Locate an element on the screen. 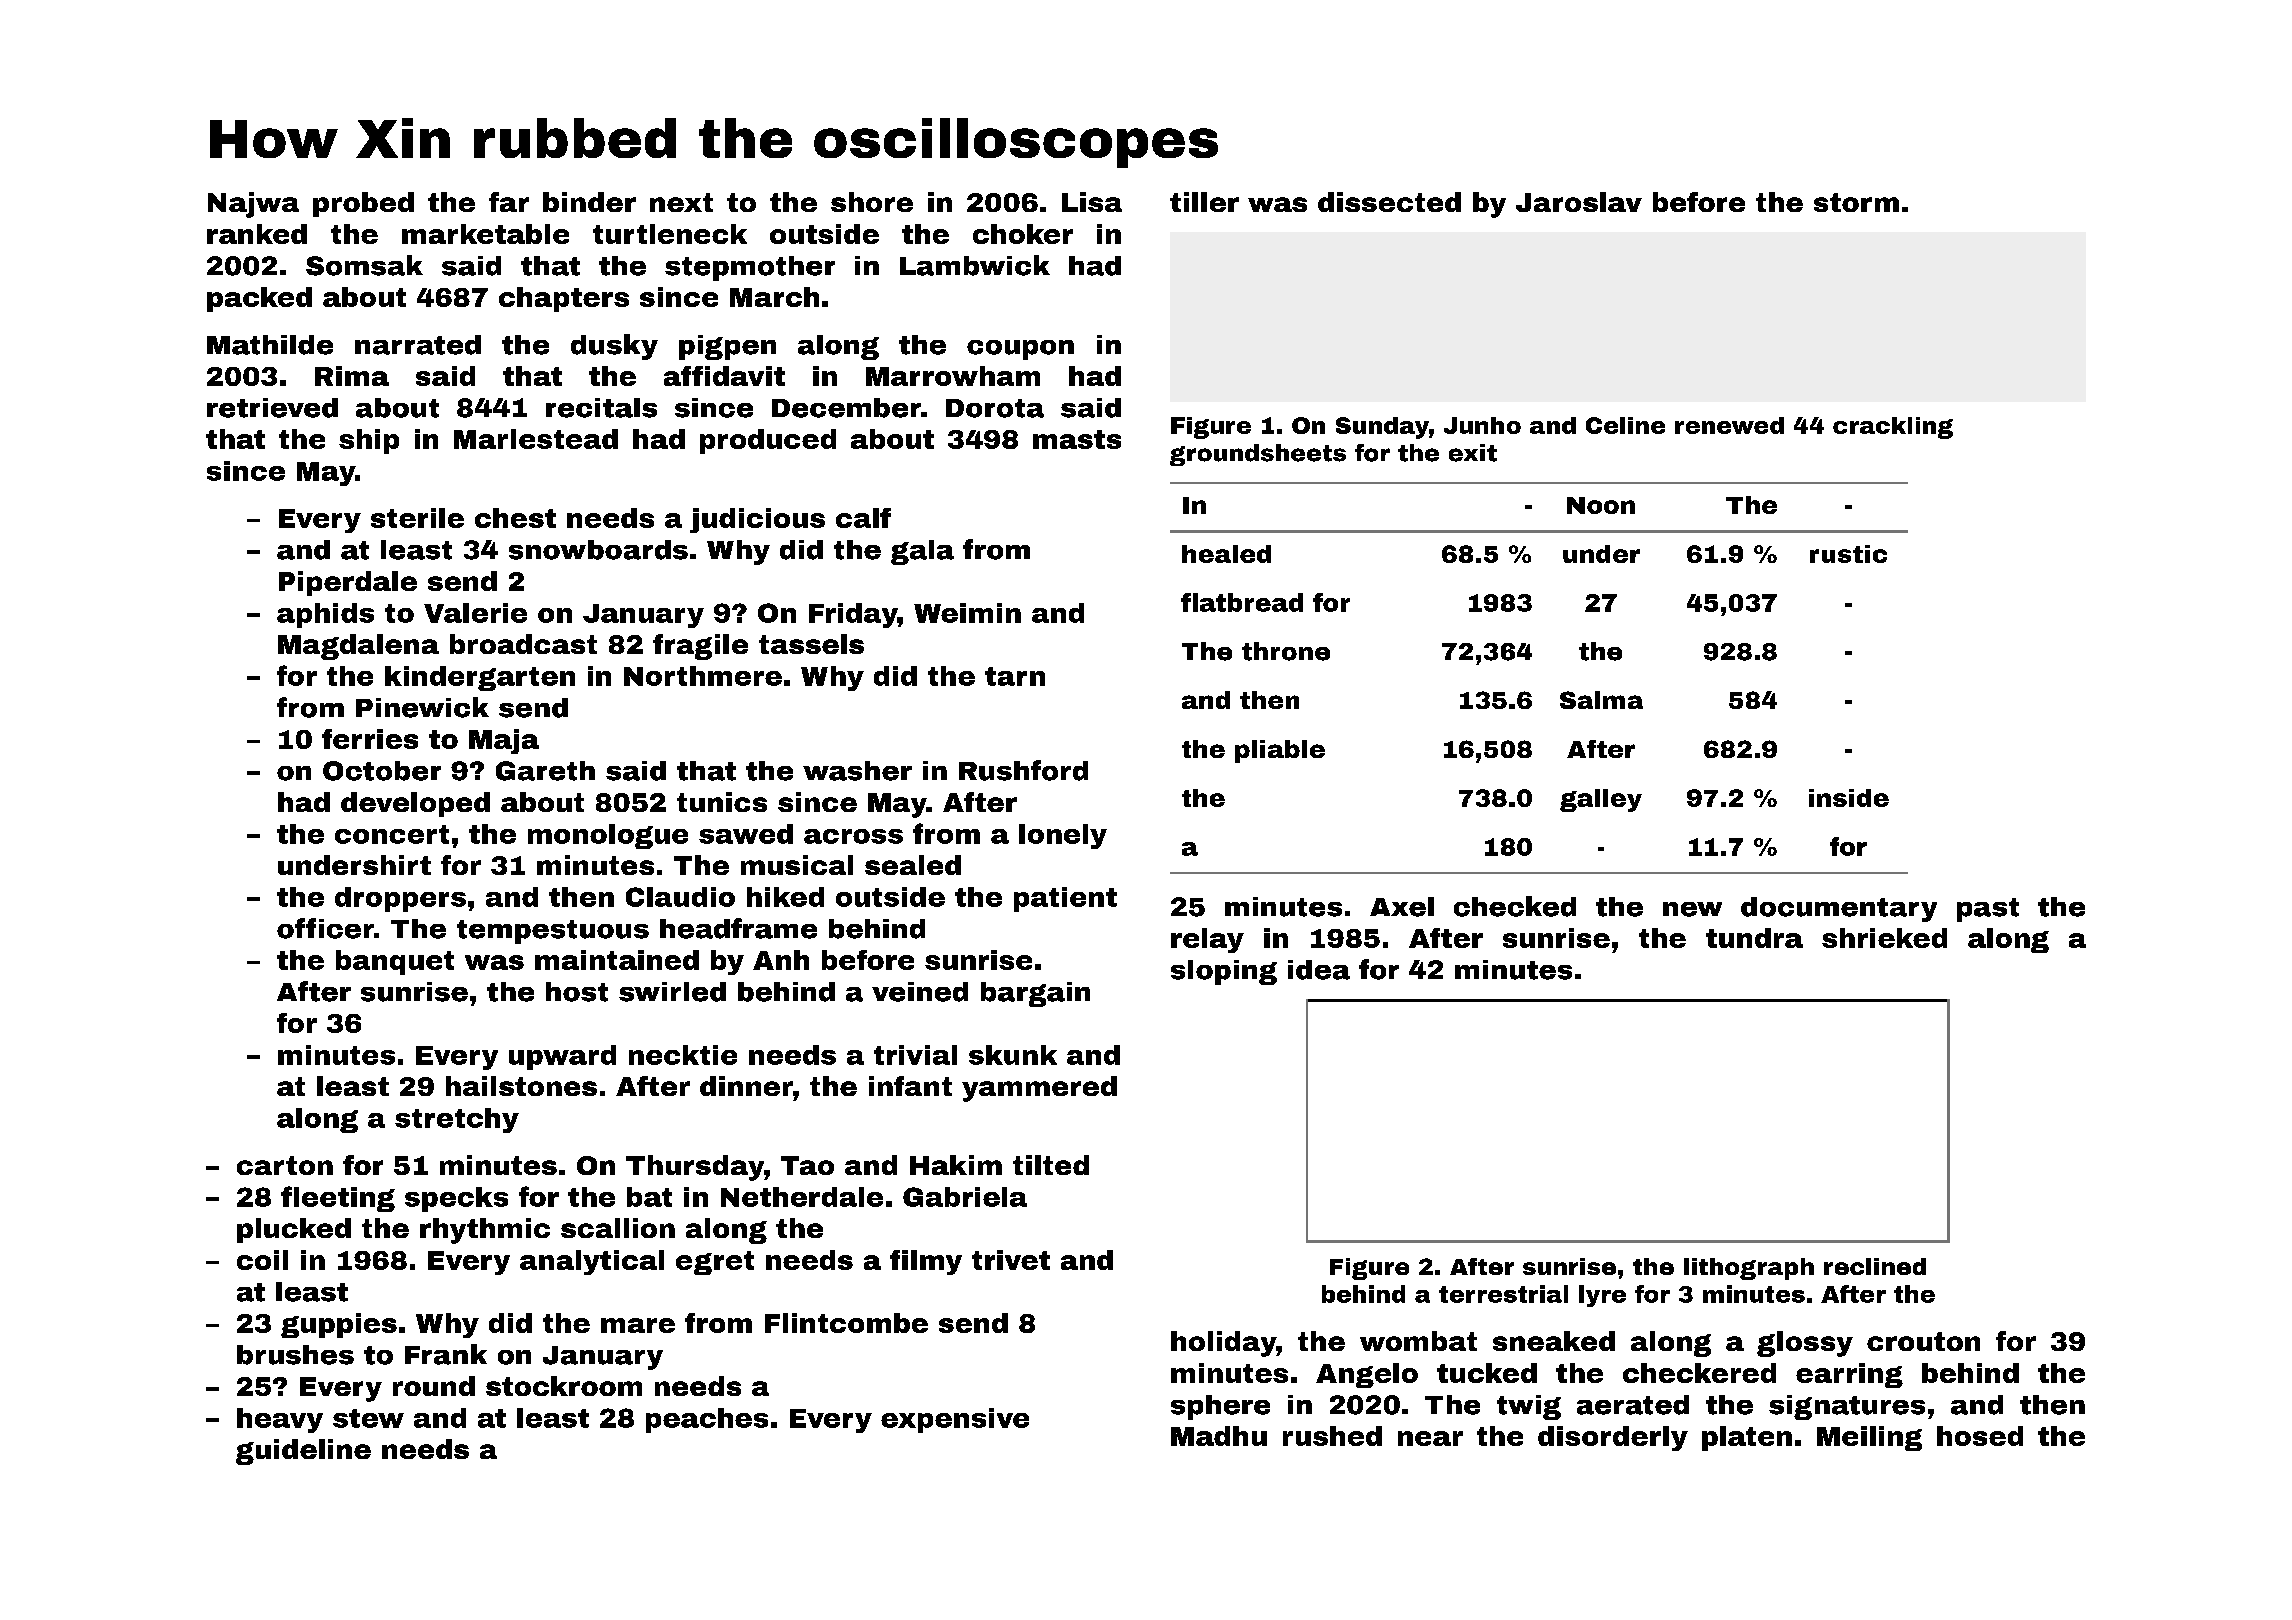 The image size is (2292, 1620). guideline is located at coordinates (303, 1452).
